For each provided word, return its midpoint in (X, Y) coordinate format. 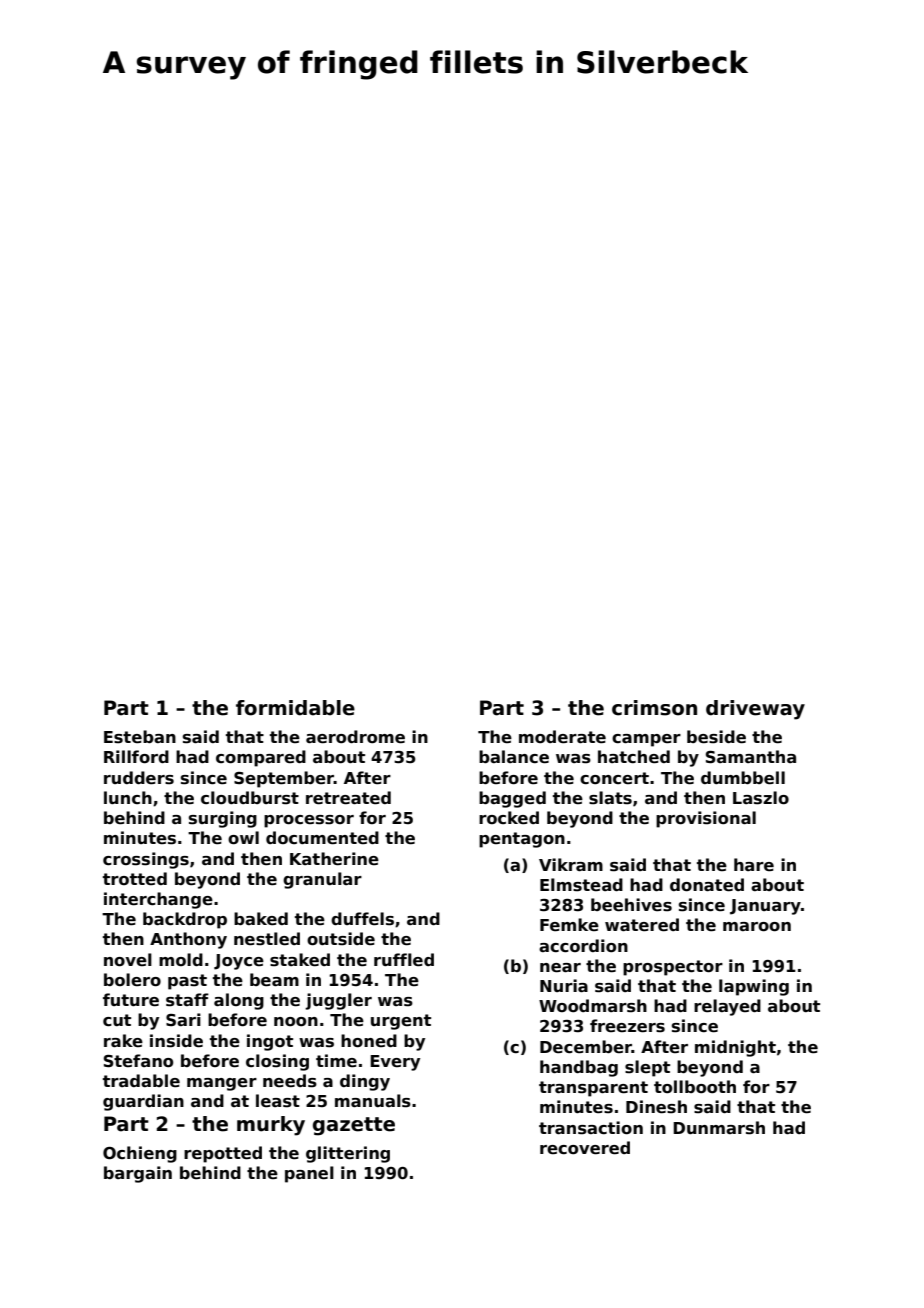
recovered (585, 1148)
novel (128, 960)
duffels (362, 919)
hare (754, 865)
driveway (755, 710)
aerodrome (355, 737)
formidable (295, 708)
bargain (138, 1174)
